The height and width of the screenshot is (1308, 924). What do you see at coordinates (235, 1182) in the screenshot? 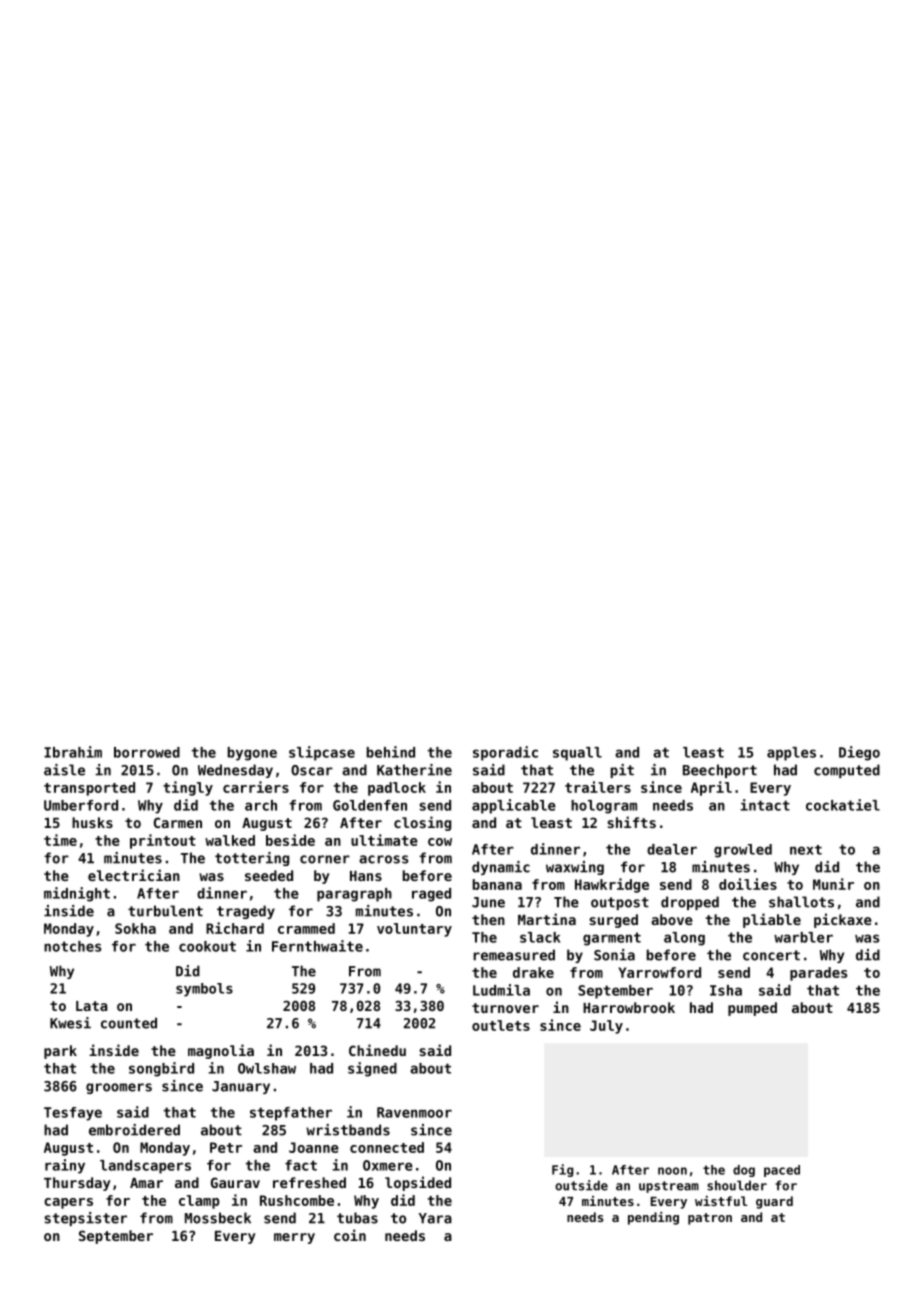
I see `Gaurav` at bounding box center [235, 1182].
